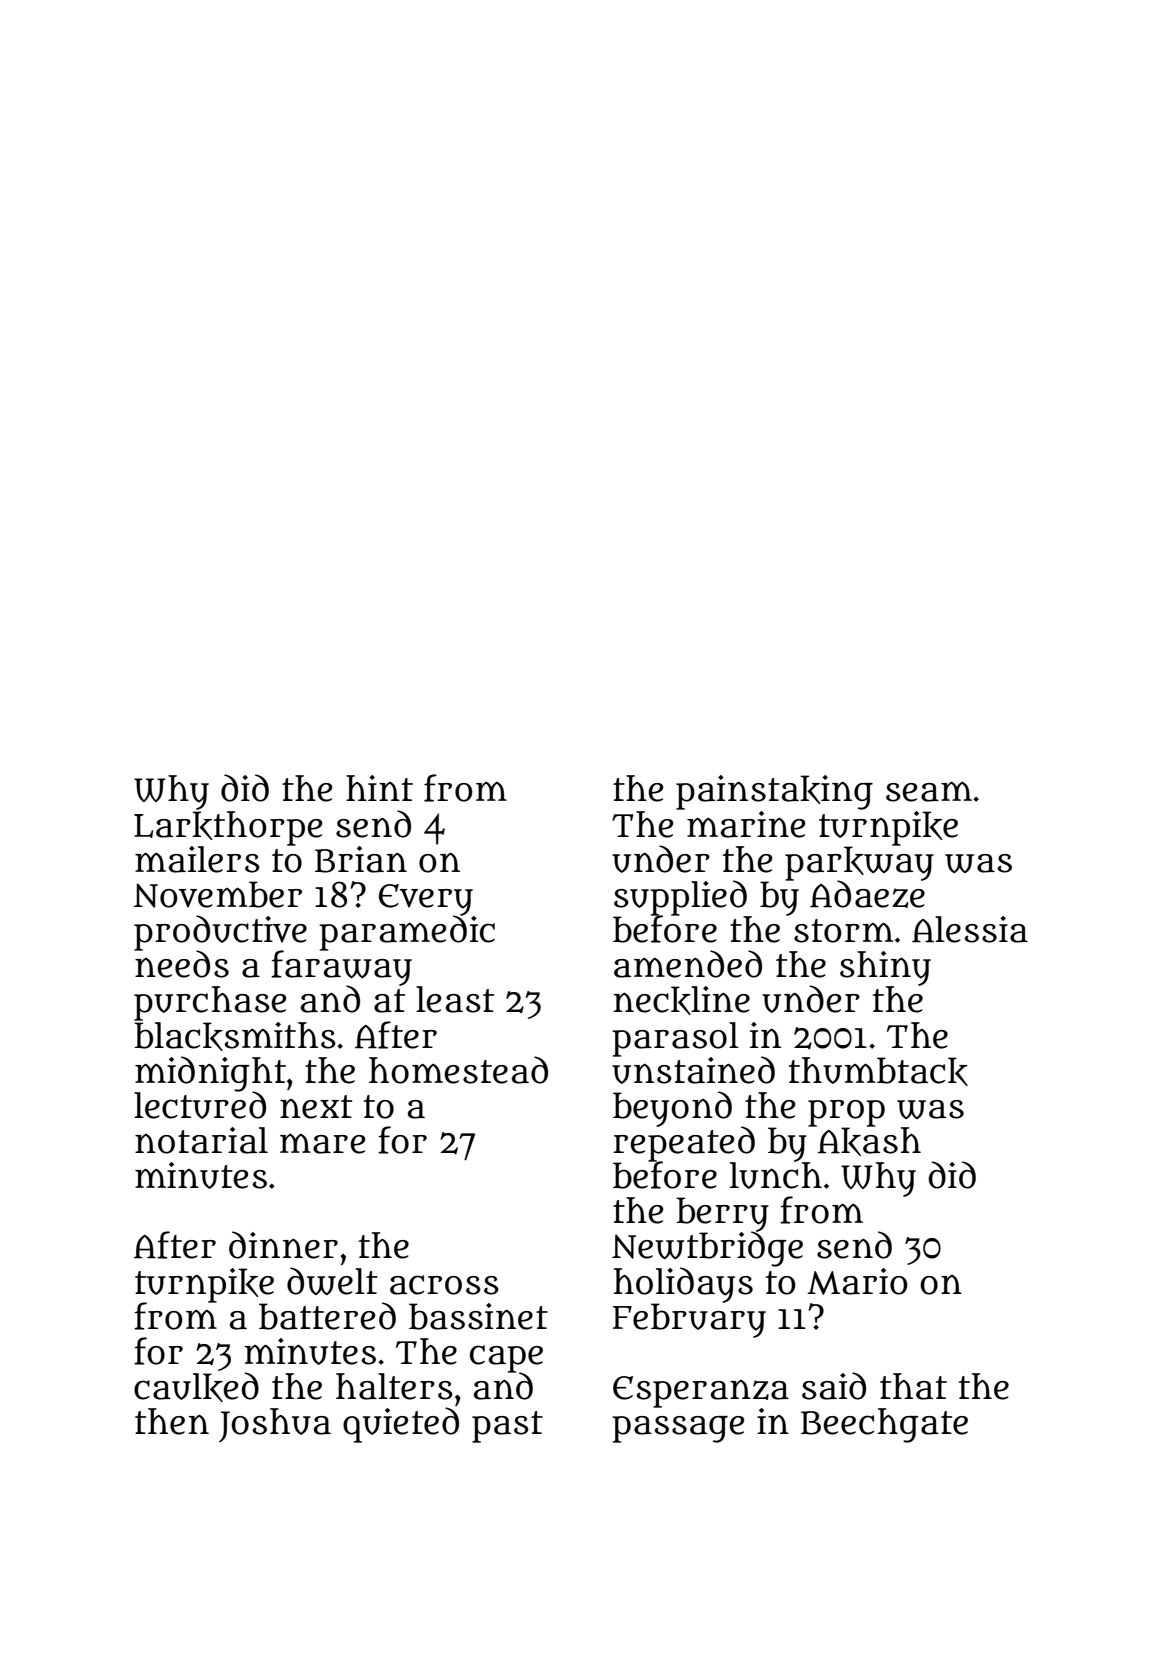  I want to click on seam, so click(929, 791).
